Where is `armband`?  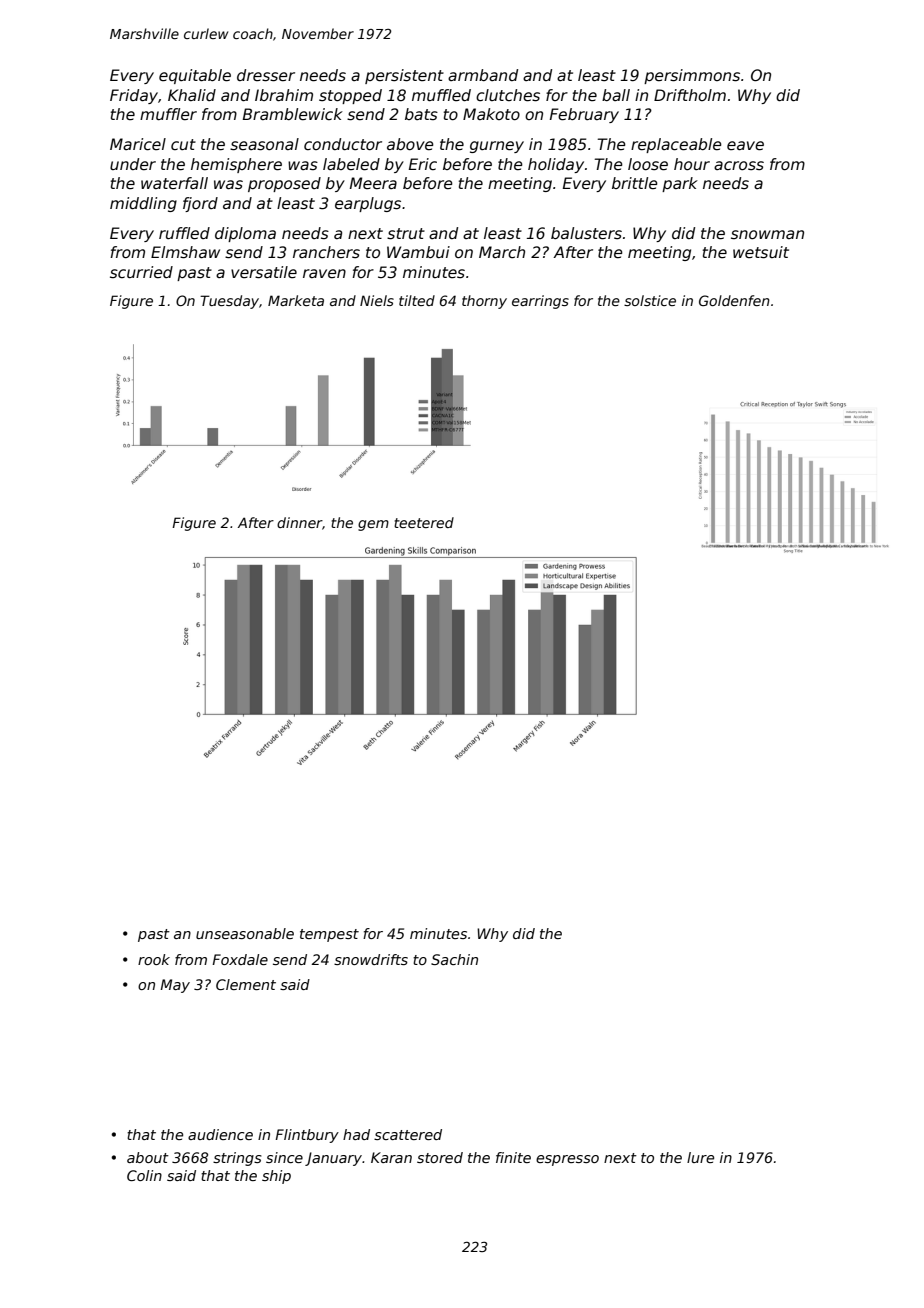
armband is located at coordinates (483, 75).
